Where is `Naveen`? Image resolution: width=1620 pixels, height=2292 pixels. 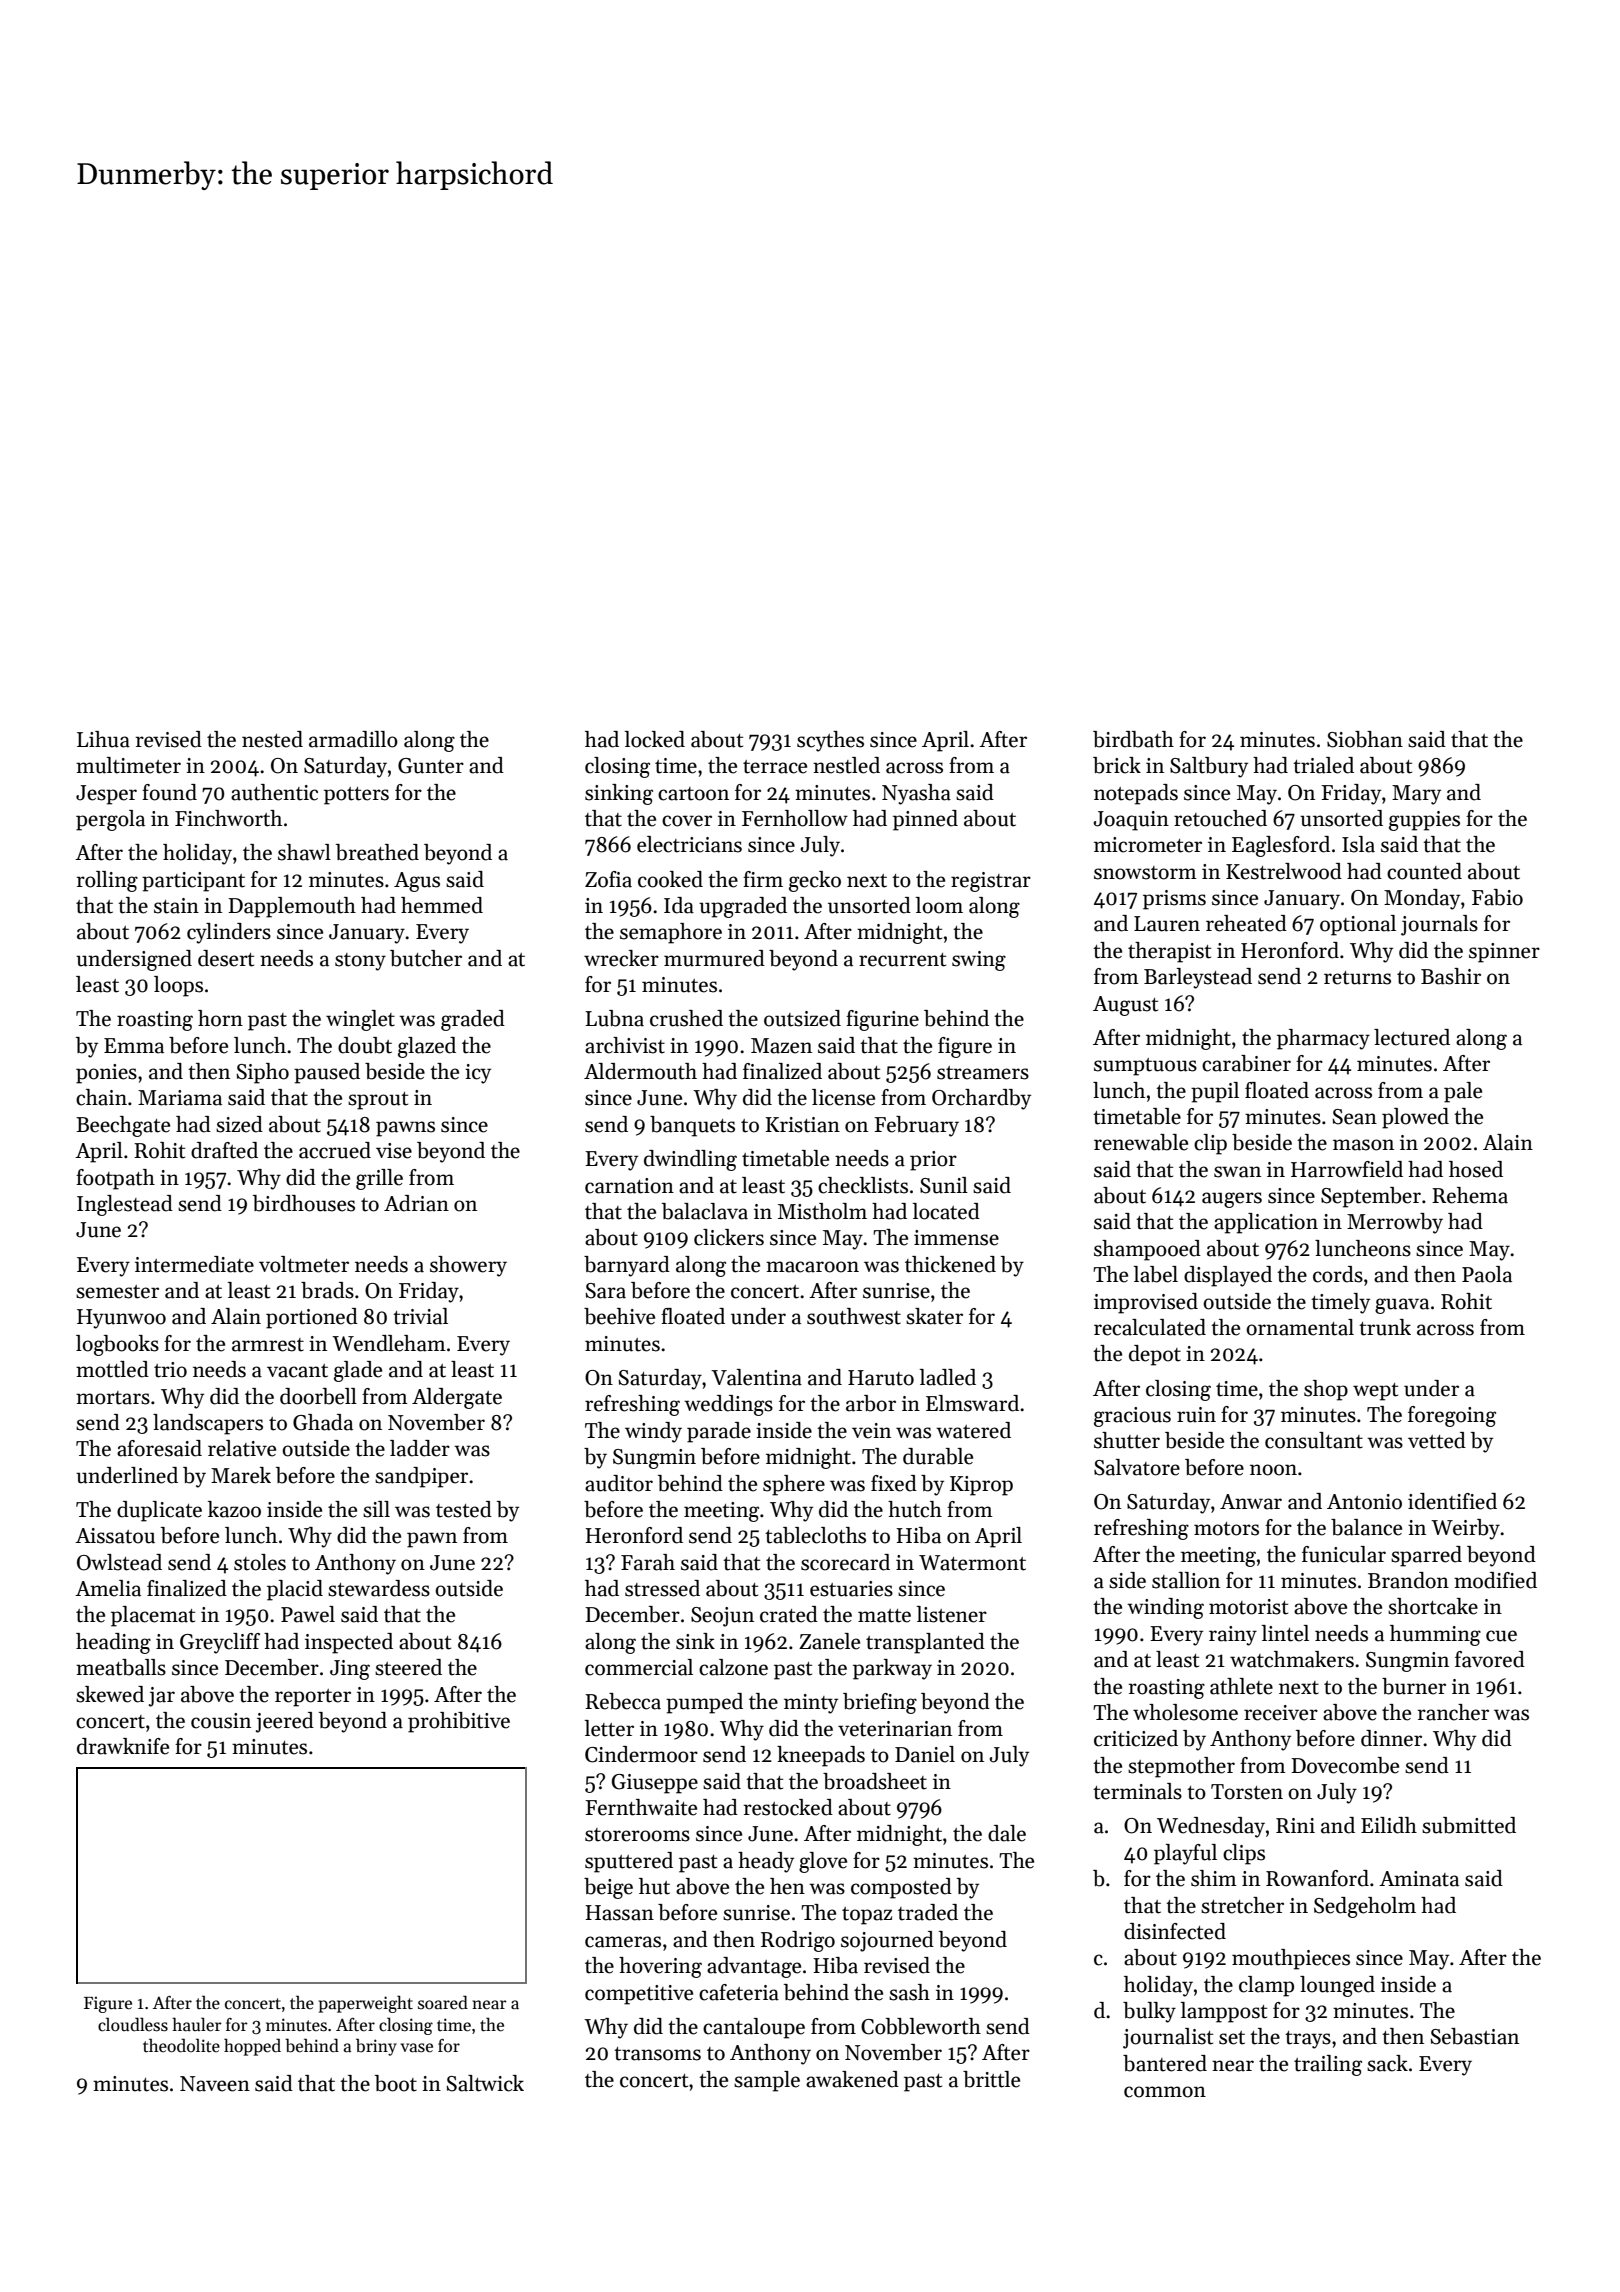
Naveen is located at coordinates (215, 2084).
